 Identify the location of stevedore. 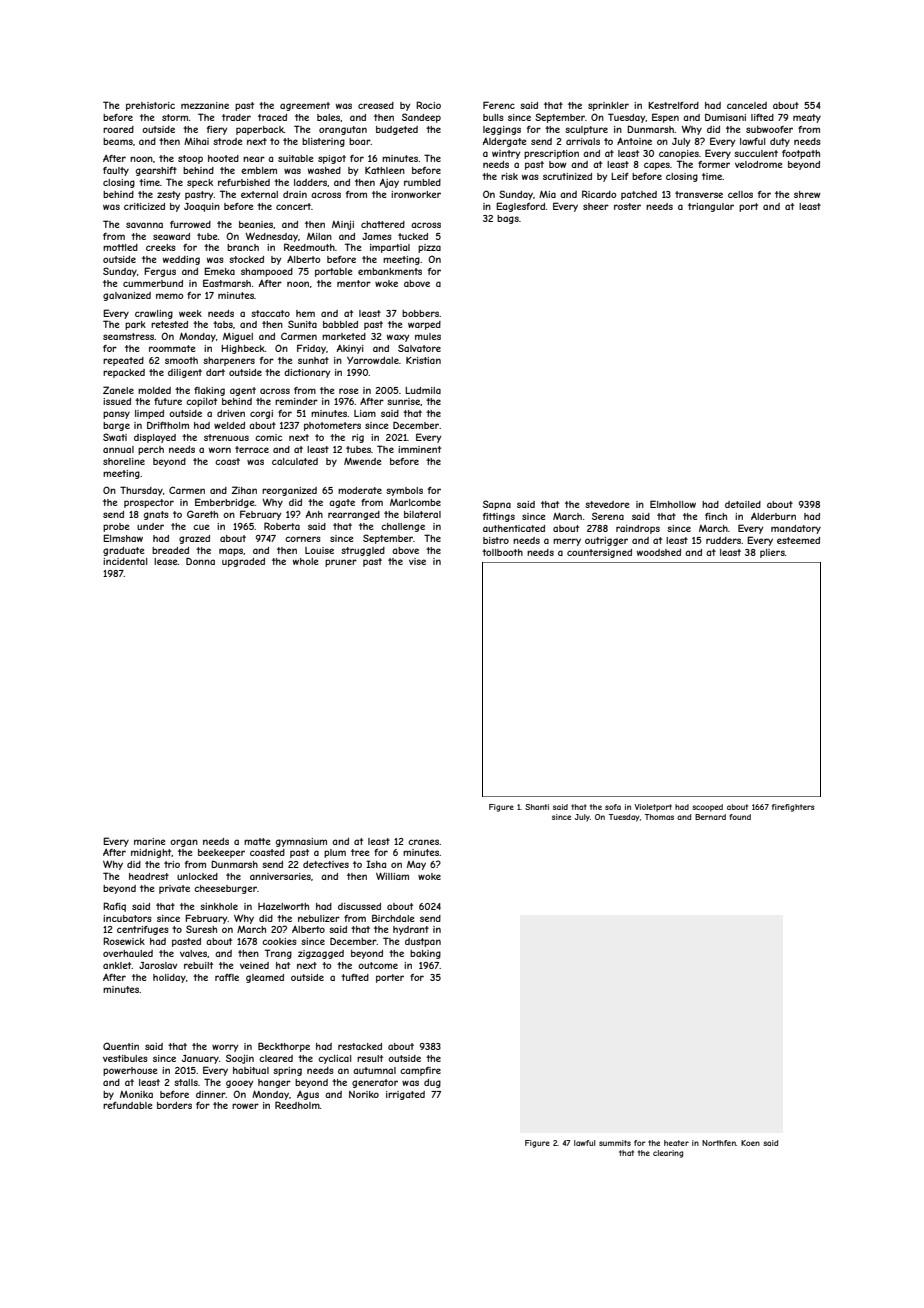
(607, 504).
